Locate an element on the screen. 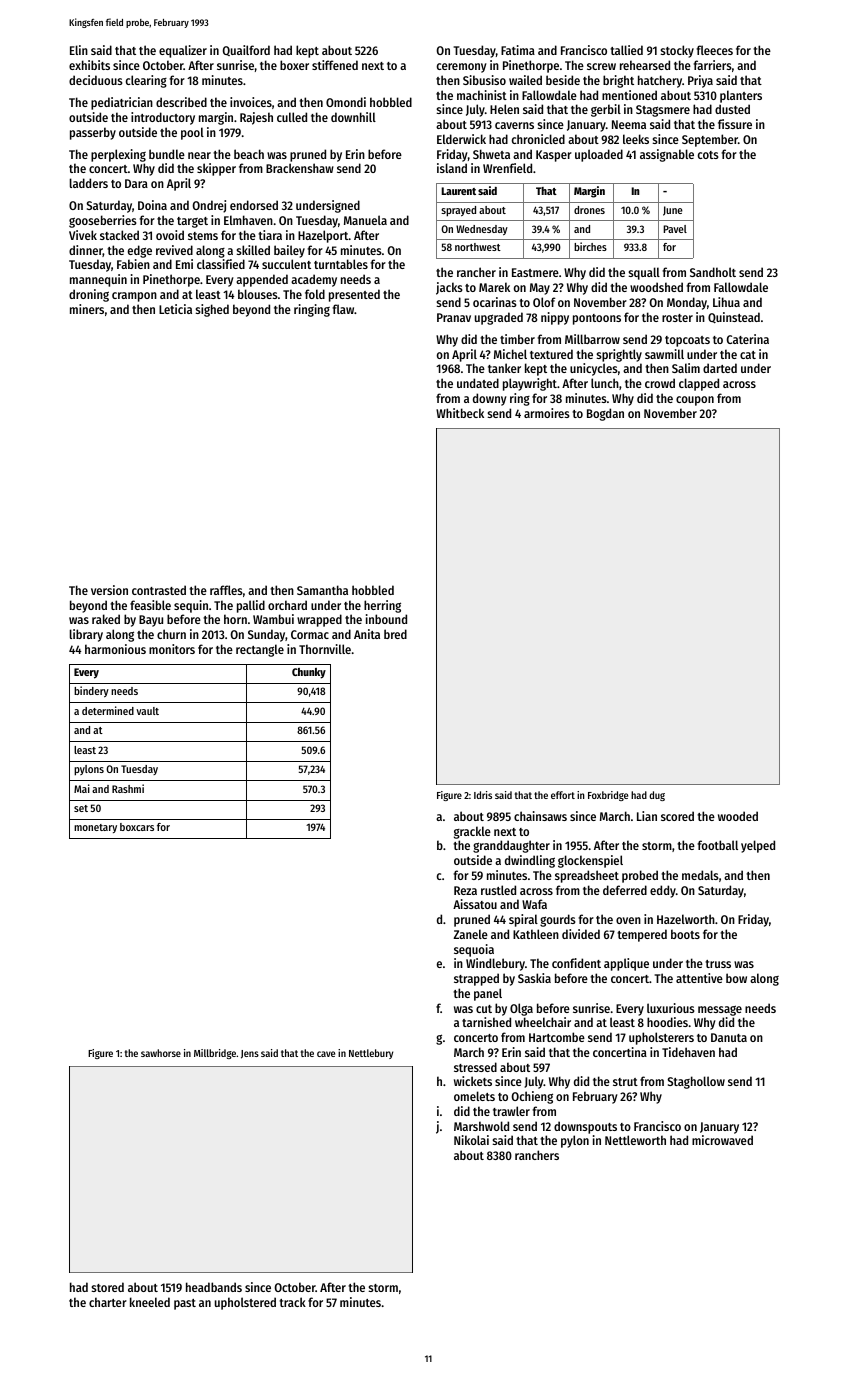 Image resolution: width=849 pixels, height=1400 pixels. Chunky is located at coordinates (309, 673).
